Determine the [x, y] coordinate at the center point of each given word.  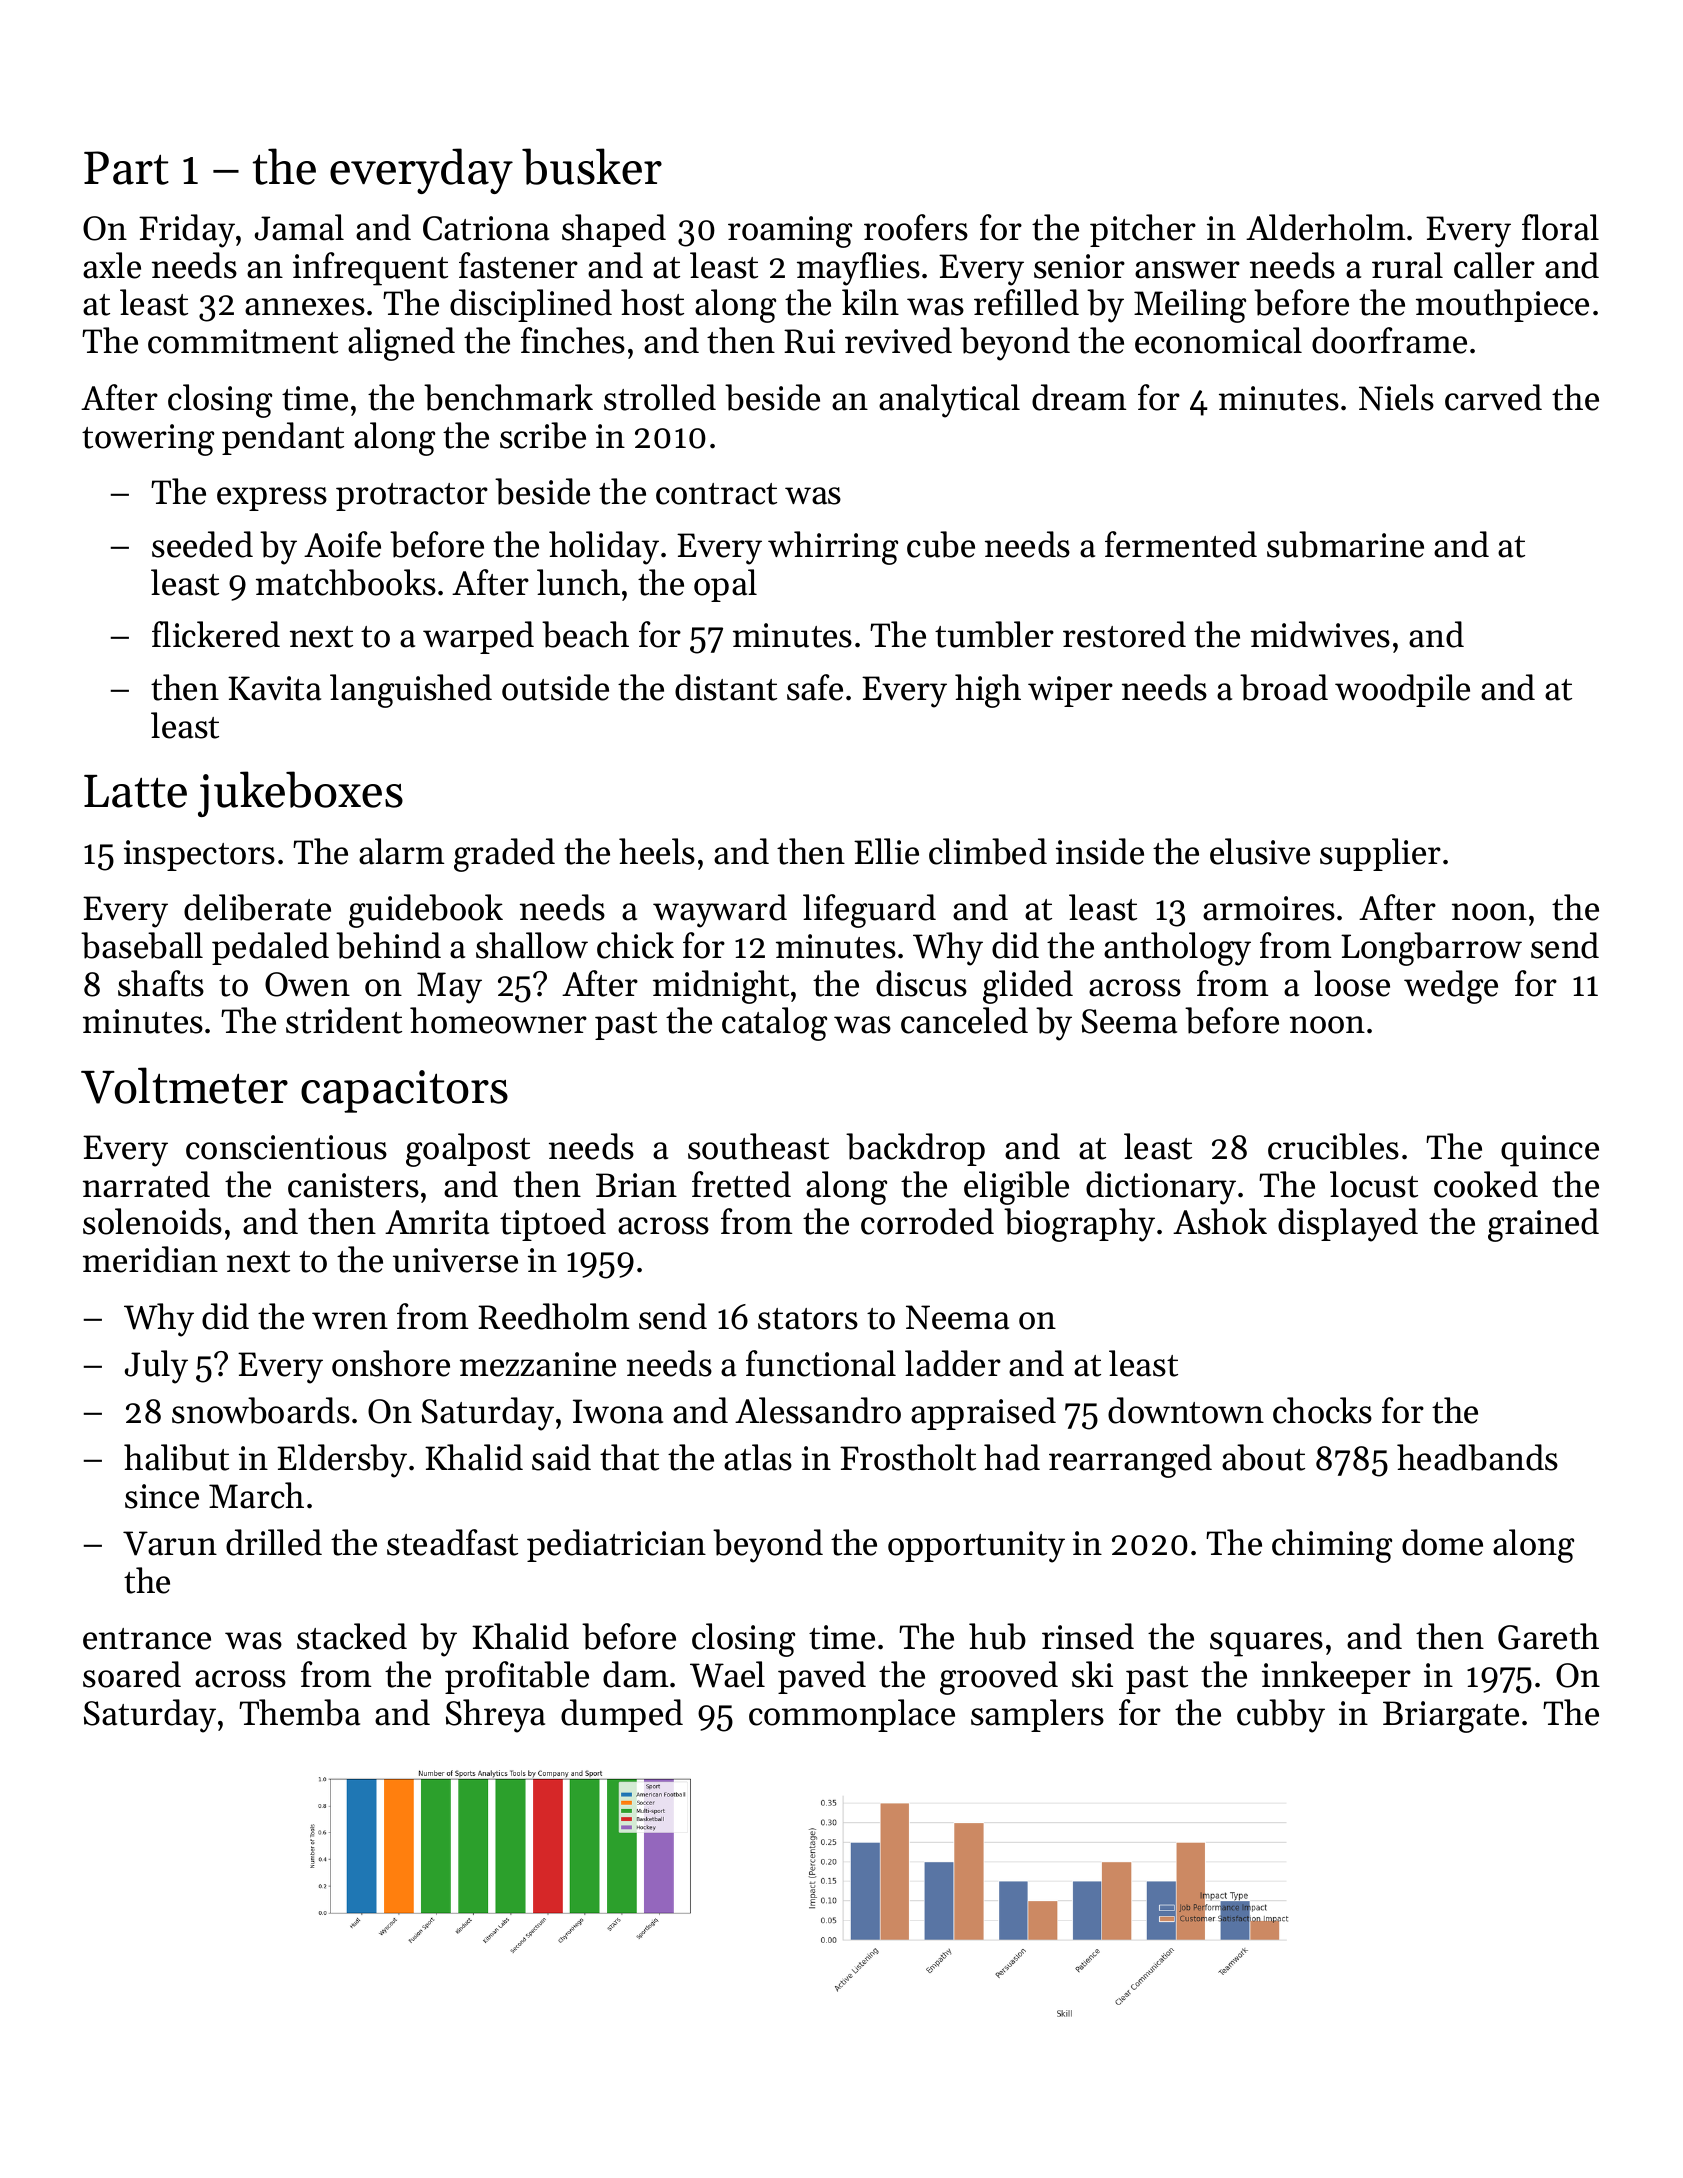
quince [1550, 1151]
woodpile [1402, 690]
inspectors [199, 855]
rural [1407, 265]
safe [815, 687]
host [652, 302]
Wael [727, 1674]
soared [132, 1674]
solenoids [152, 1221]
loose [1352, 983]
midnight [721, 987]
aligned [401, 344]
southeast [758, 1146]
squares [1266, 1644]
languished [411, 691]
